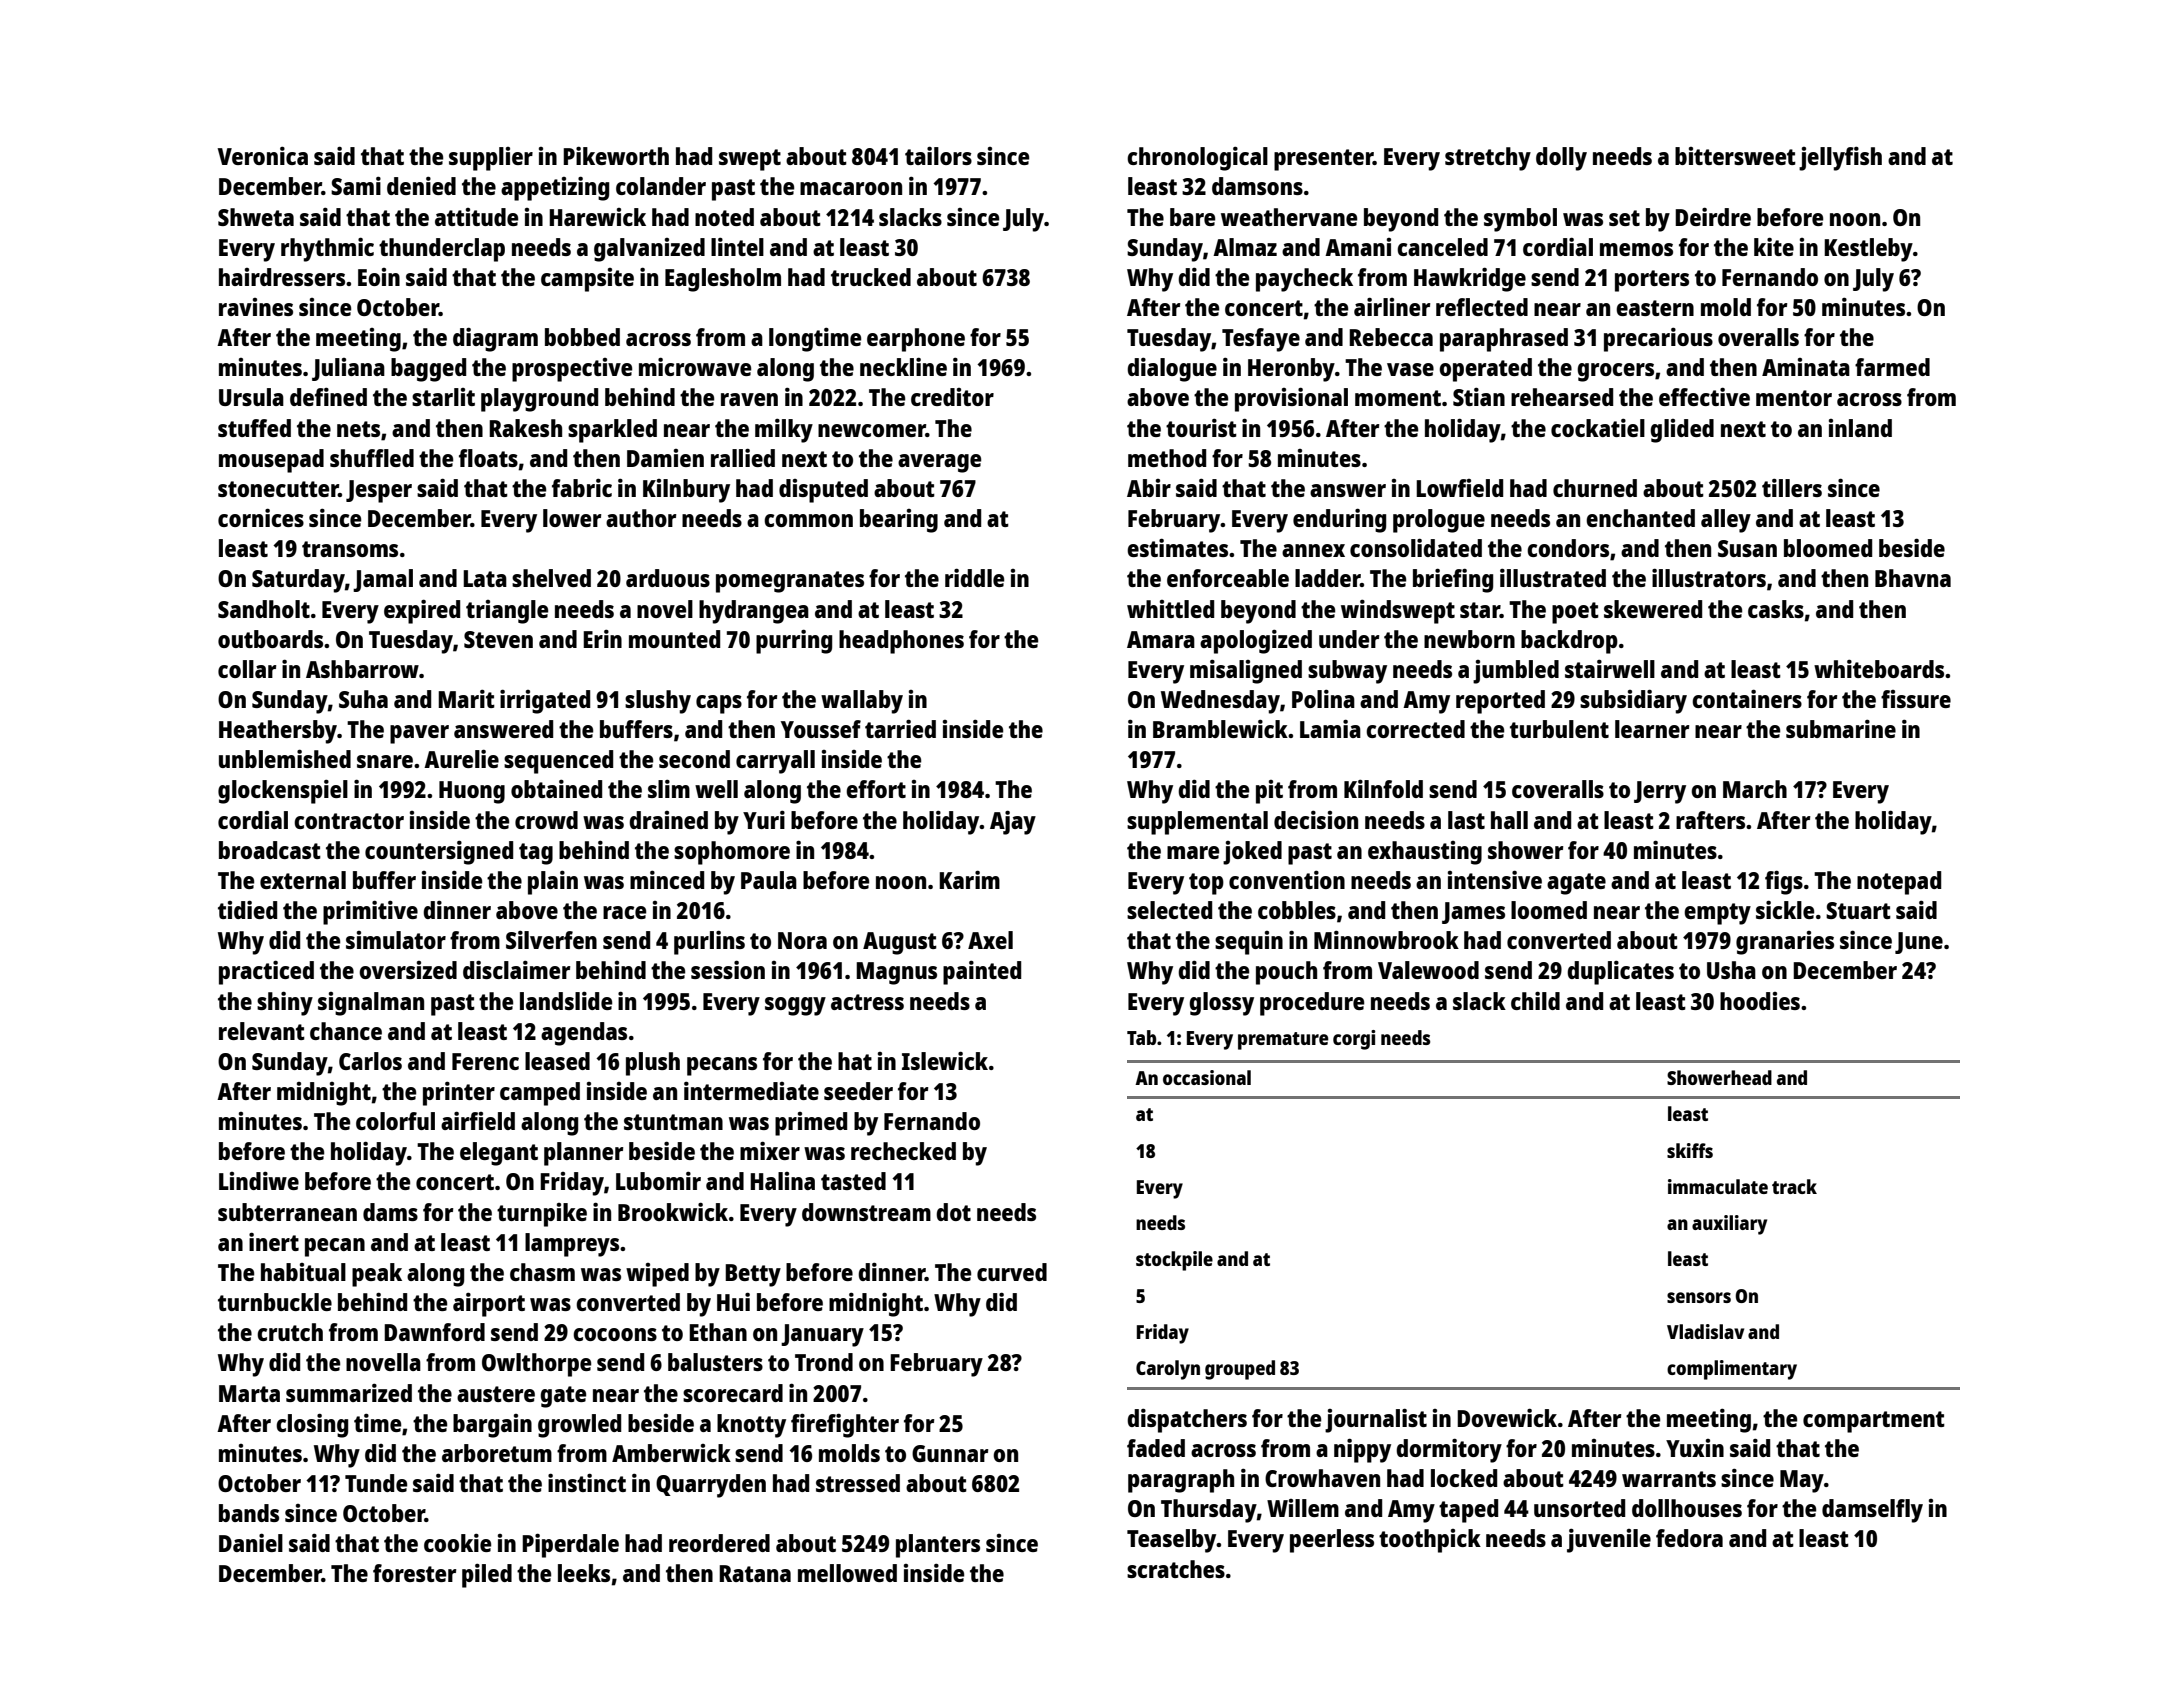 This screenshot has height=1683, width=2178. Describe the element at coordinates (1806, 367) in the screenshot. I see `Aminata` at that location.
